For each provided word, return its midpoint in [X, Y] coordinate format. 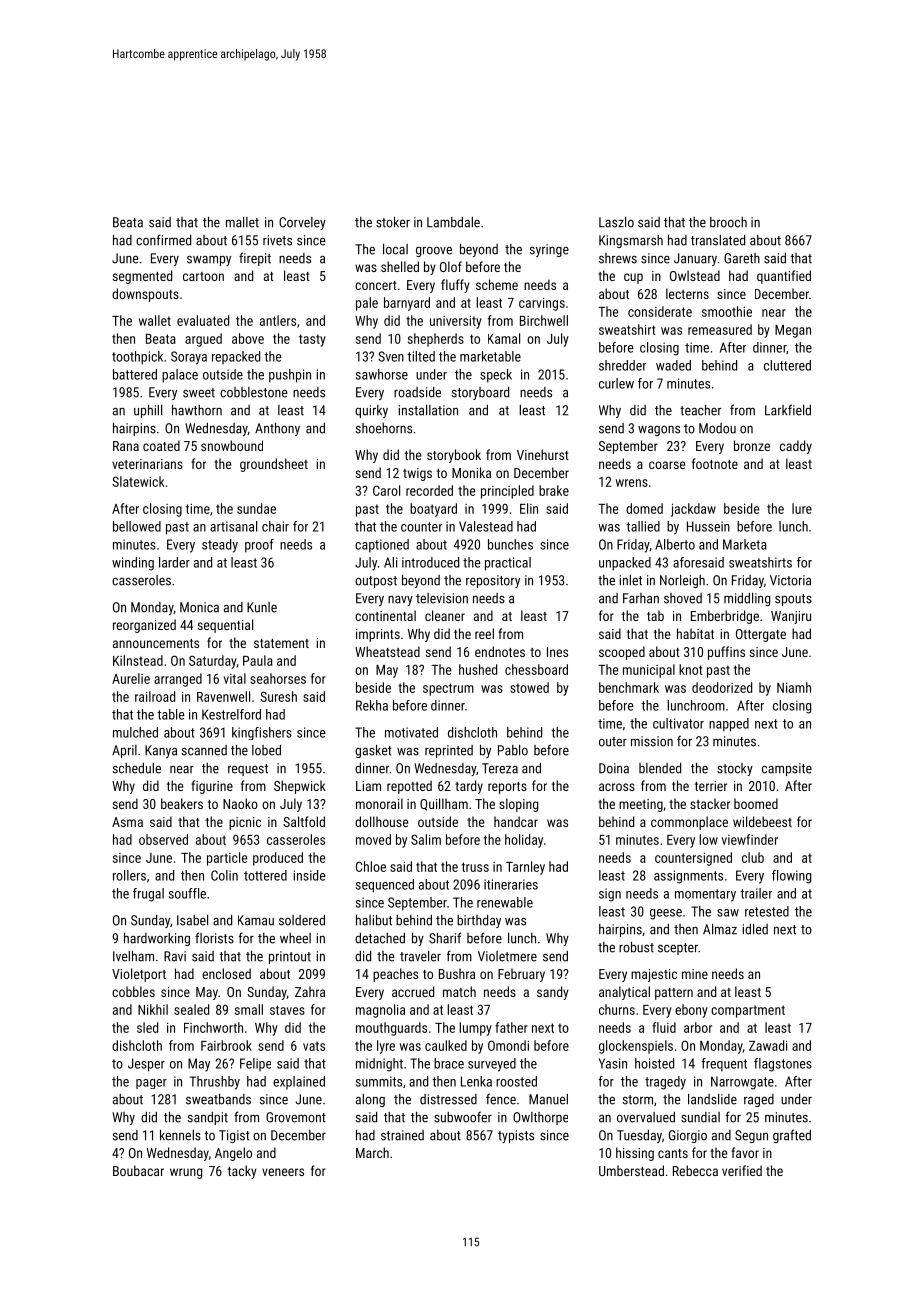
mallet [242, 222]
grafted [792, 1136]
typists [516, 1136]
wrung [186, 1173]
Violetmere [507, 956]
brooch [728, 222]
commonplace [689, 823]
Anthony [277, 429]
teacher [700, 410]
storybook [454, 456]
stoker [393, 222]
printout [290, 957]
